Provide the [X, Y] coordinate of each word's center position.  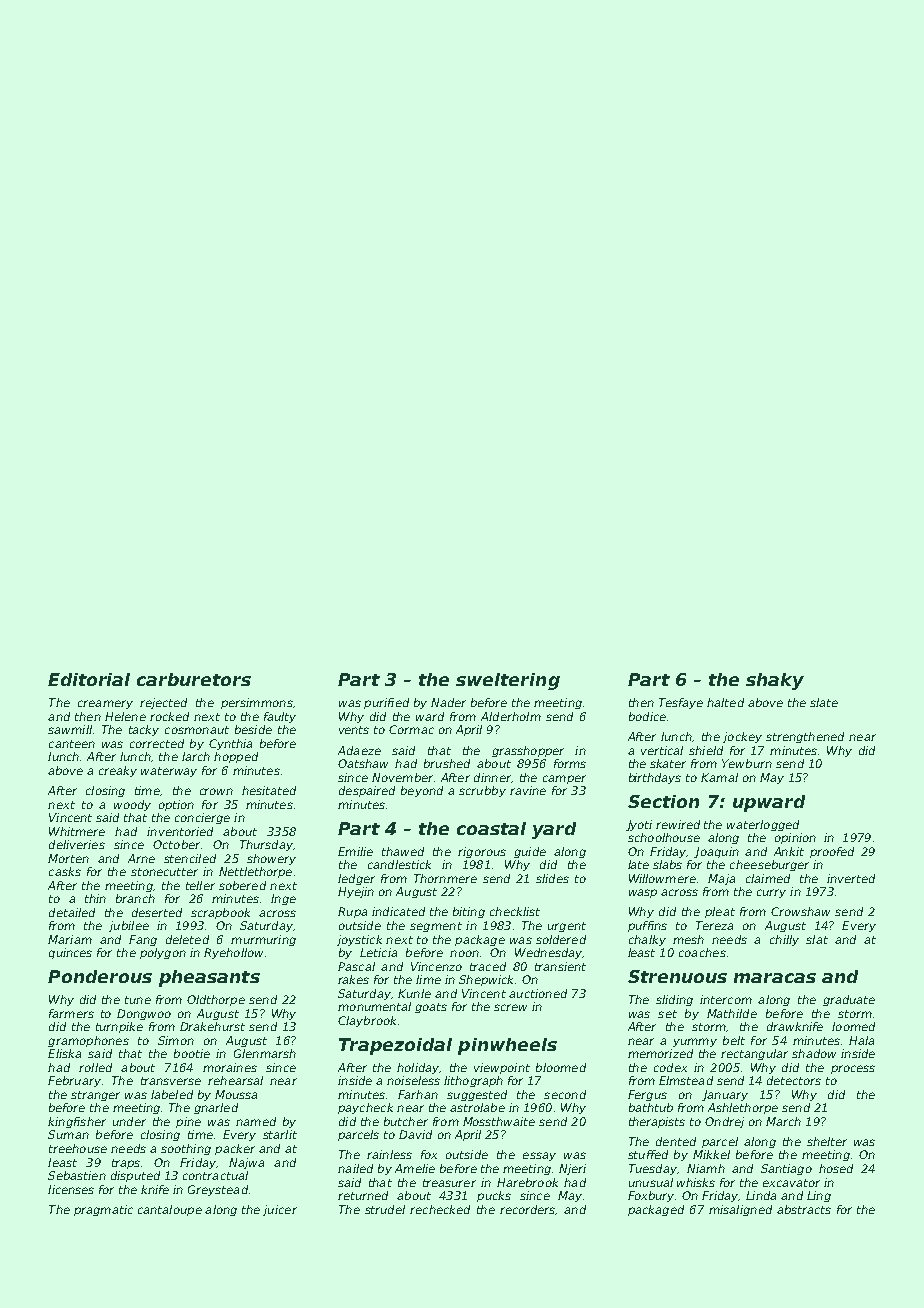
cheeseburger [769, 865]
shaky [775, 681]
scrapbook [220, 913]
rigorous [482, 852]
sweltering [508, 681]
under [129, 1121]
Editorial [89, 679]
